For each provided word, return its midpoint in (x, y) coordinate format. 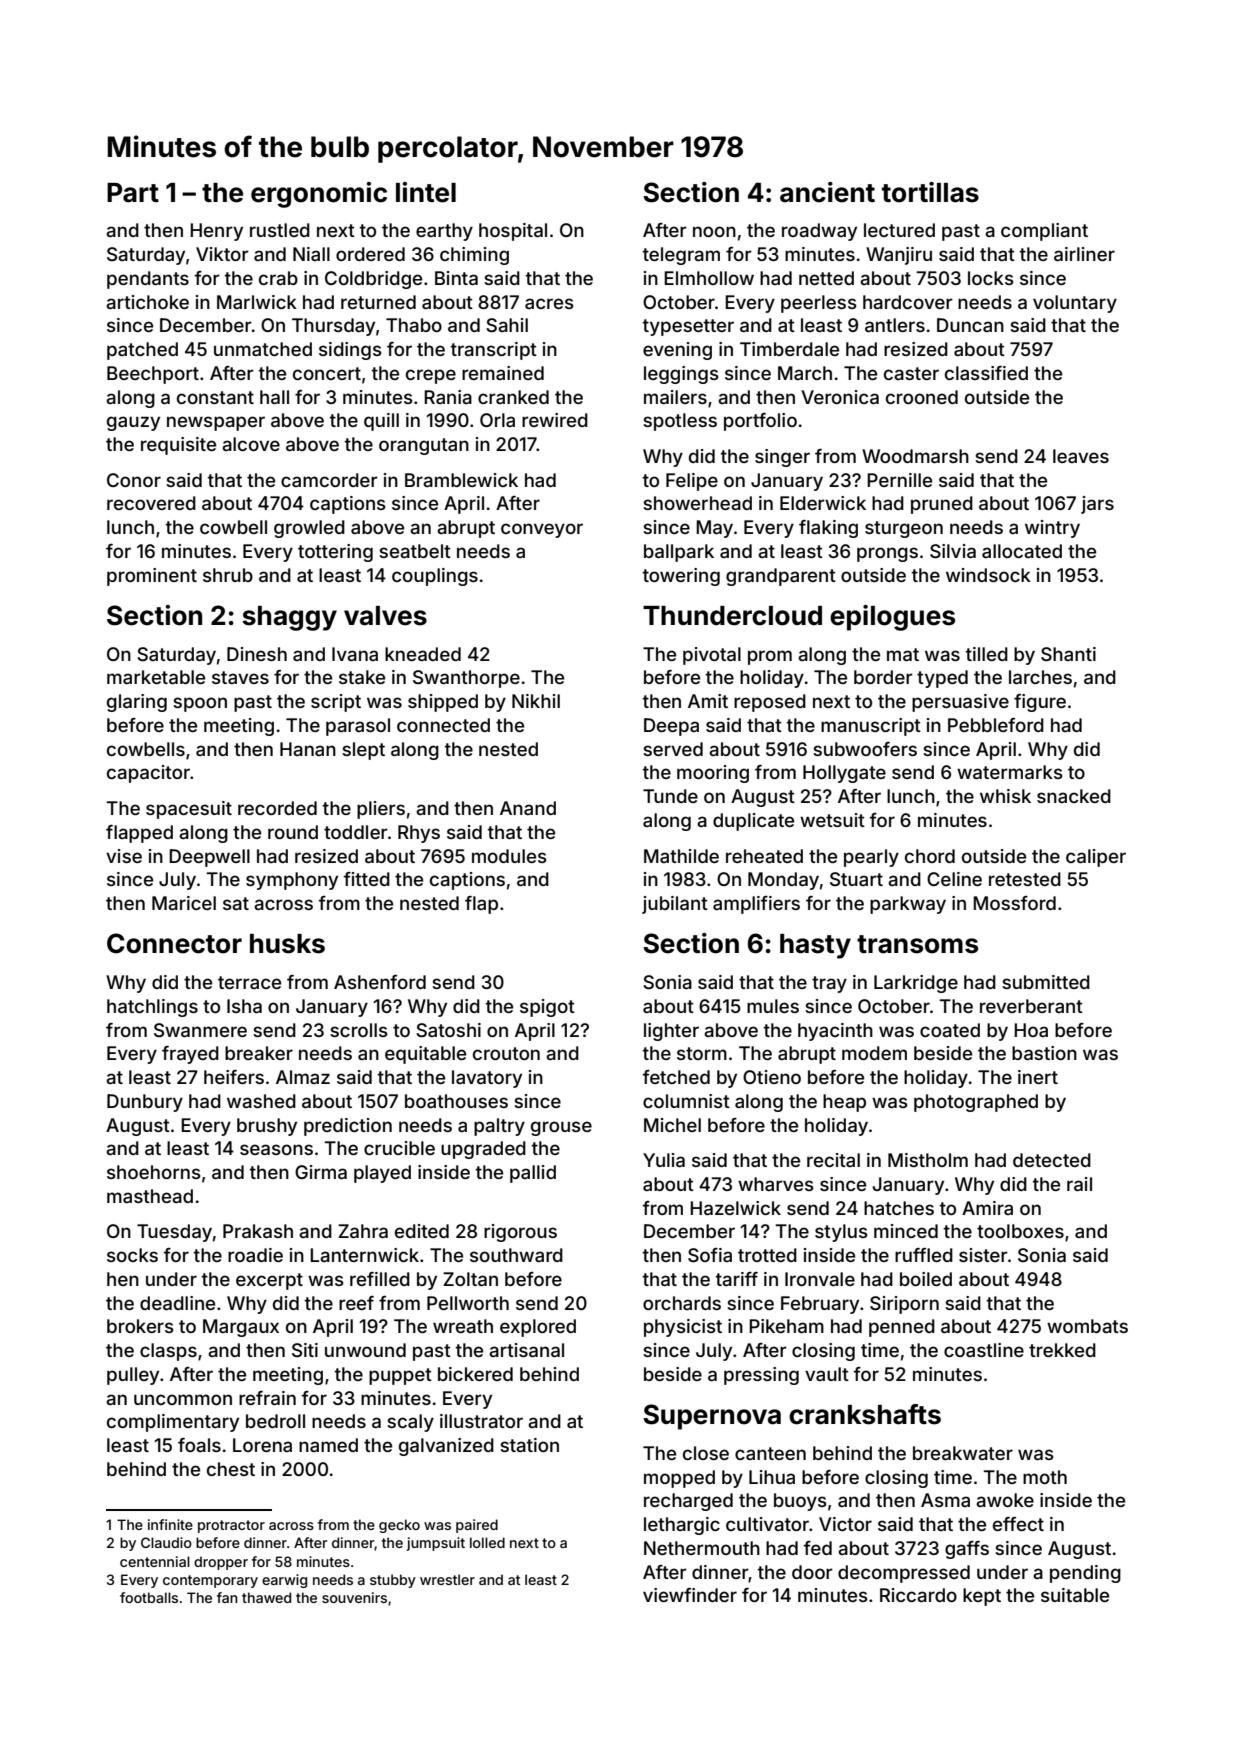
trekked (1062, 1350)
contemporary (210, 1581)
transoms (917, 944)
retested (1025, 879)
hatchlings (152, 1008)
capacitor (148, 774)
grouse (561, 1128)
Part (133, 193)
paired (477, 1526)
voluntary (1075, 304)
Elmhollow (709, 278)
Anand (528, 808)
